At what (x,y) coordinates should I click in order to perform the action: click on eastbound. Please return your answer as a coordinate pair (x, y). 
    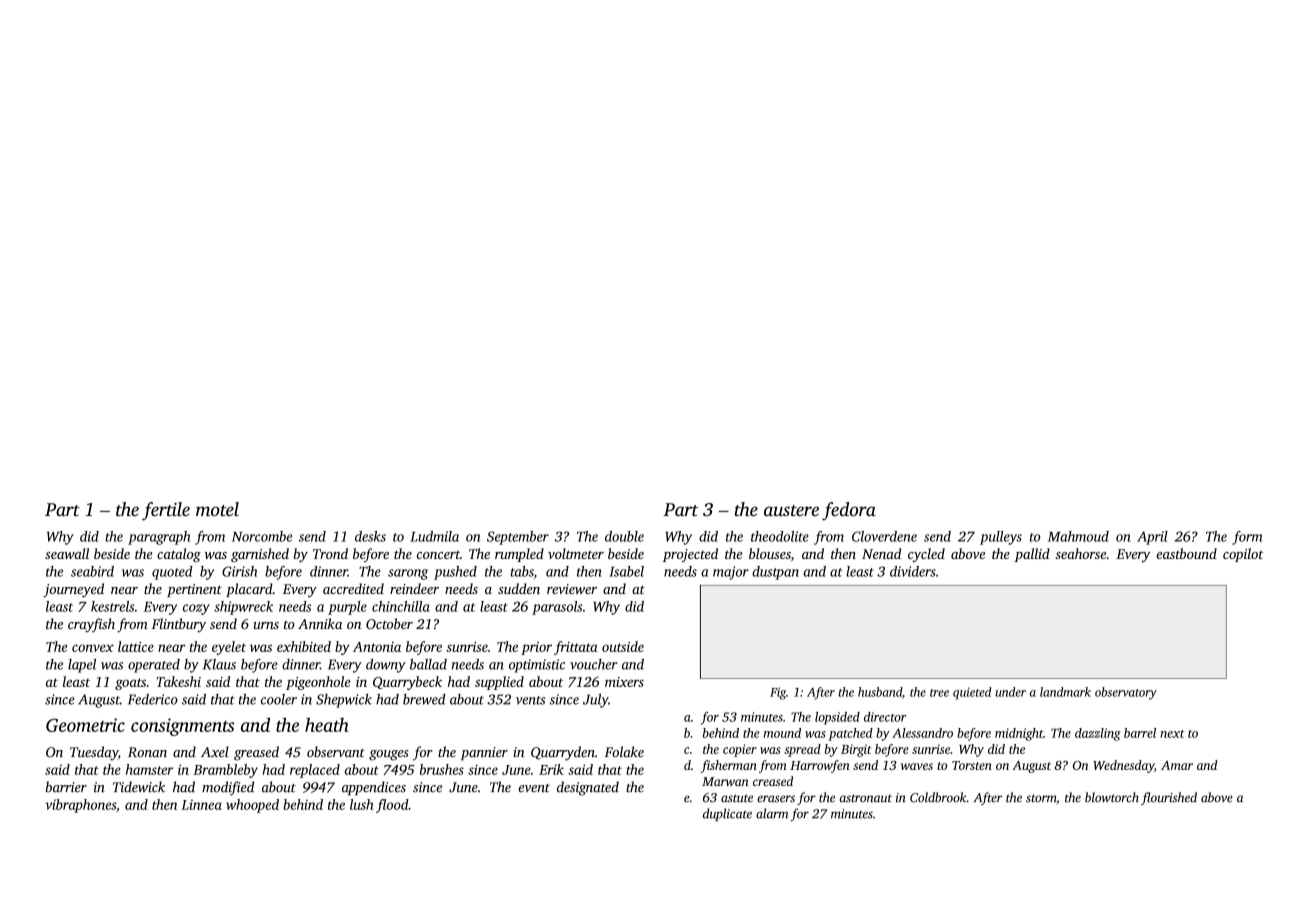
    Looking at the image, I should click on (1186, 553).
